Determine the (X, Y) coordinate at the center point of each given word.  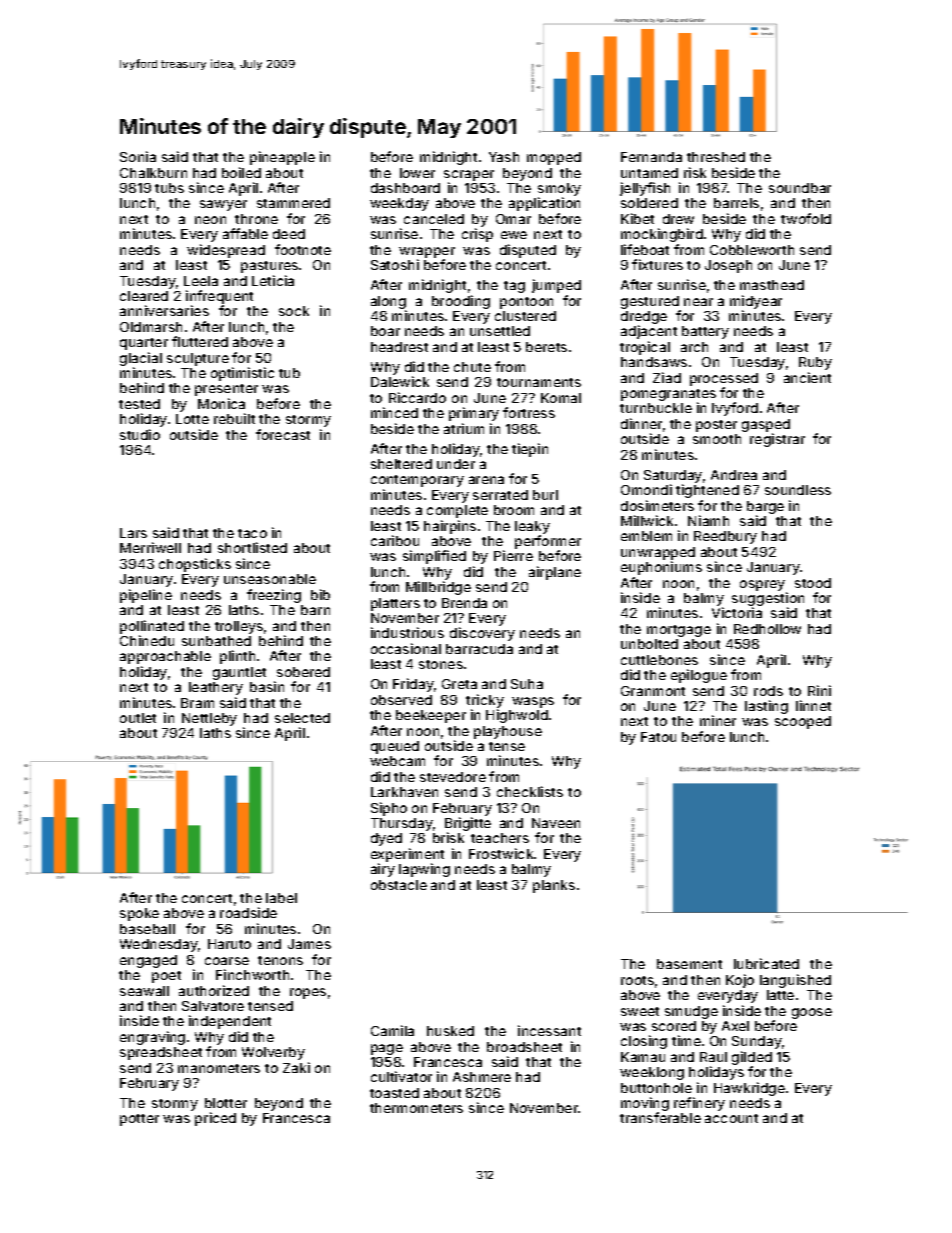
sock (294, 311)
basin (267, 686)
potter (139, 1120)
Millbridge (438, 588)
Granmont (653, 691)
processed (724, 379)
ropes (308, 993)
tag (514, 287)
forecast (283, 434)
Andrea (734, 475)
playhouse (508, 732)
